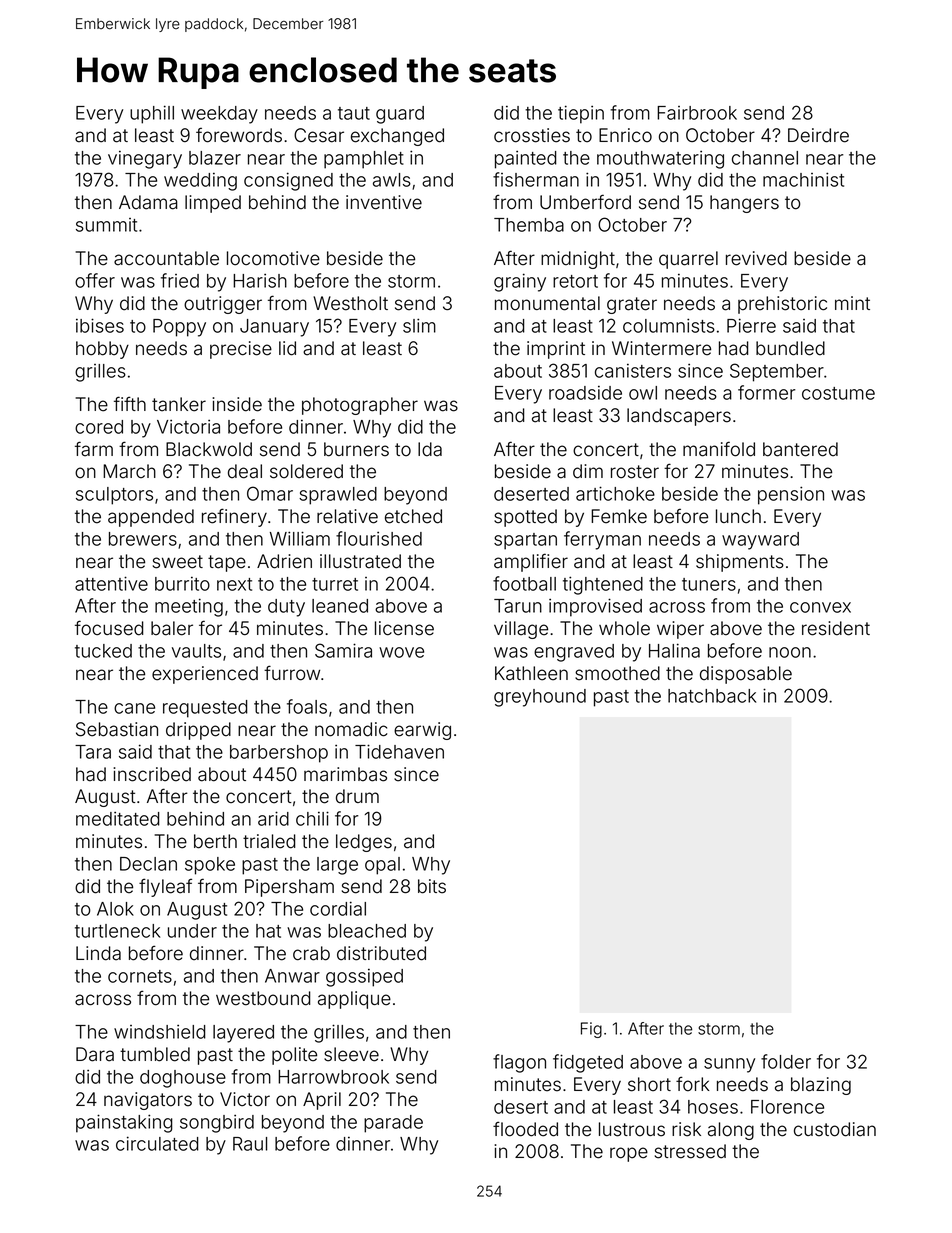 The image size is (952, 1233). Describe the element at coordinates (397, 137) in the screenshot. I see `exchanged` at that location.
